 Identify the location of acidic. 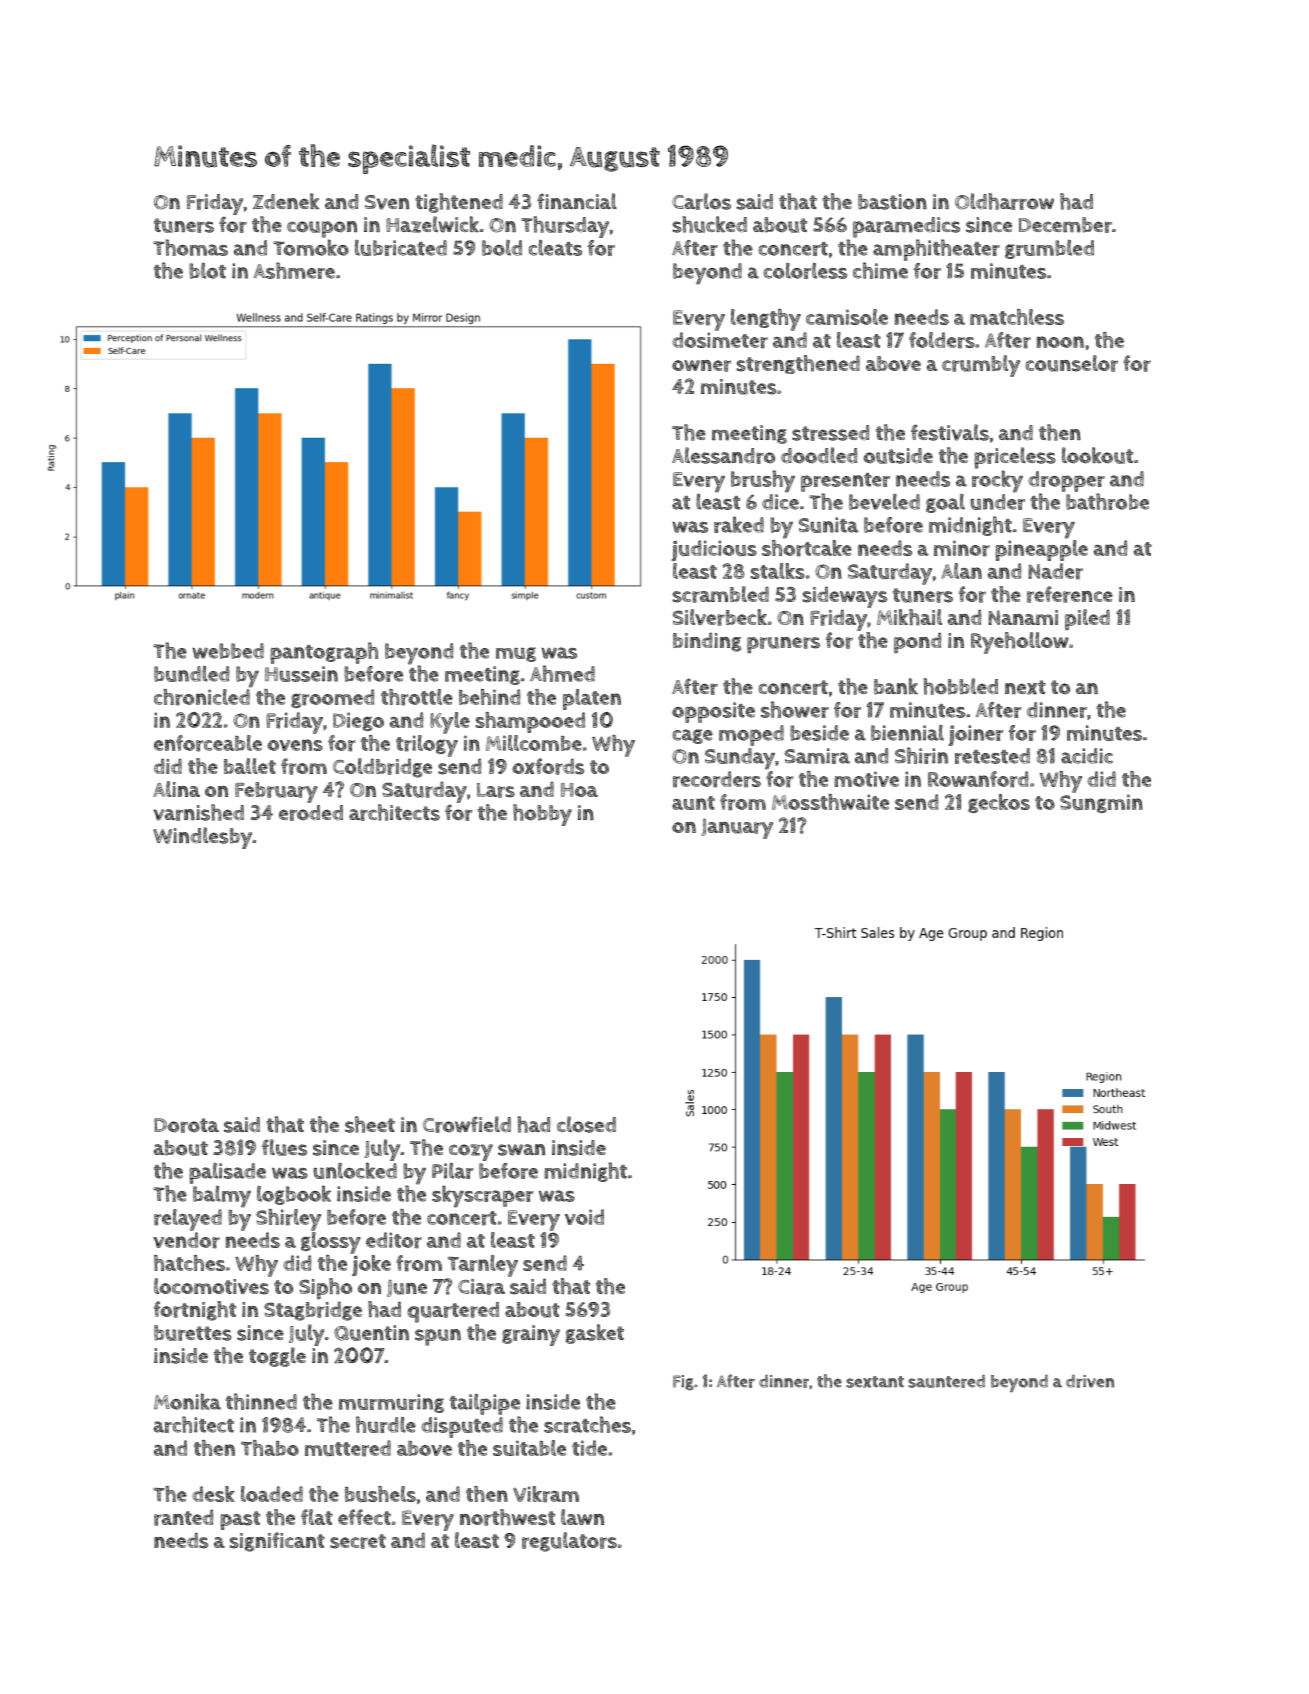
(1087, 756).
